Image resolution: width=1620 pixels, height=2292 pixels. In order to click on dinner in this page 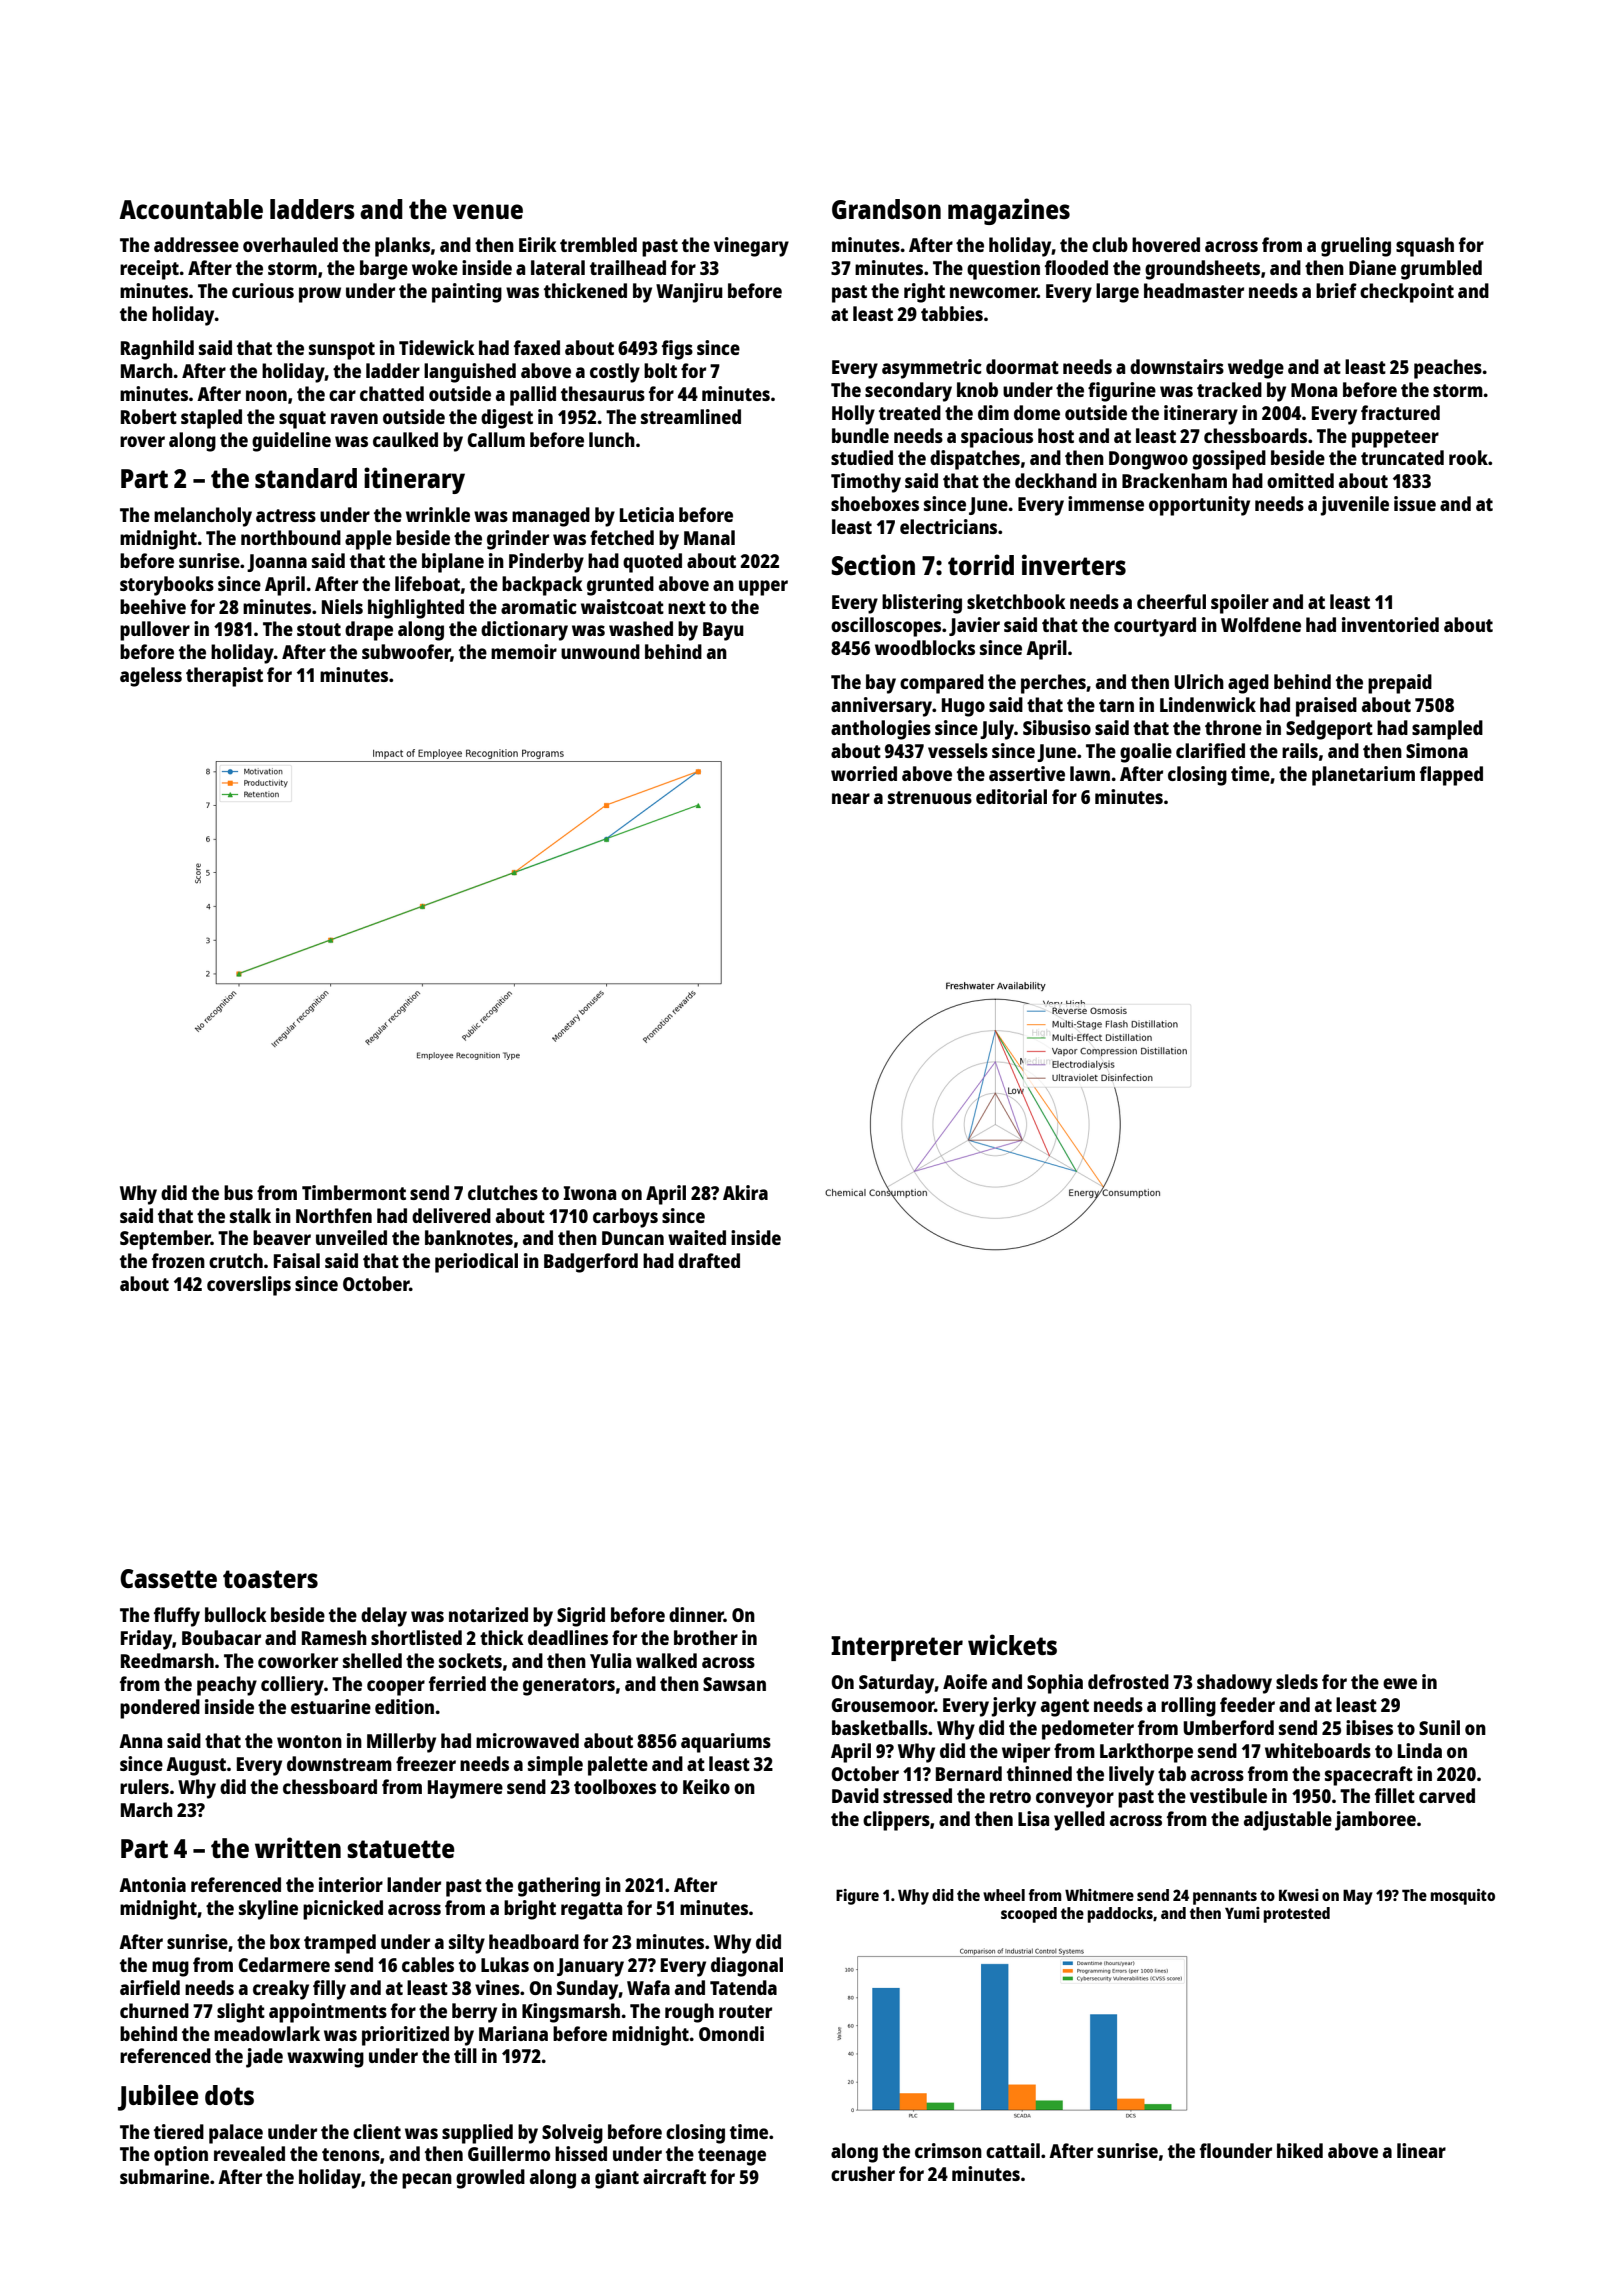, I will do `click(696, 1614)`.
